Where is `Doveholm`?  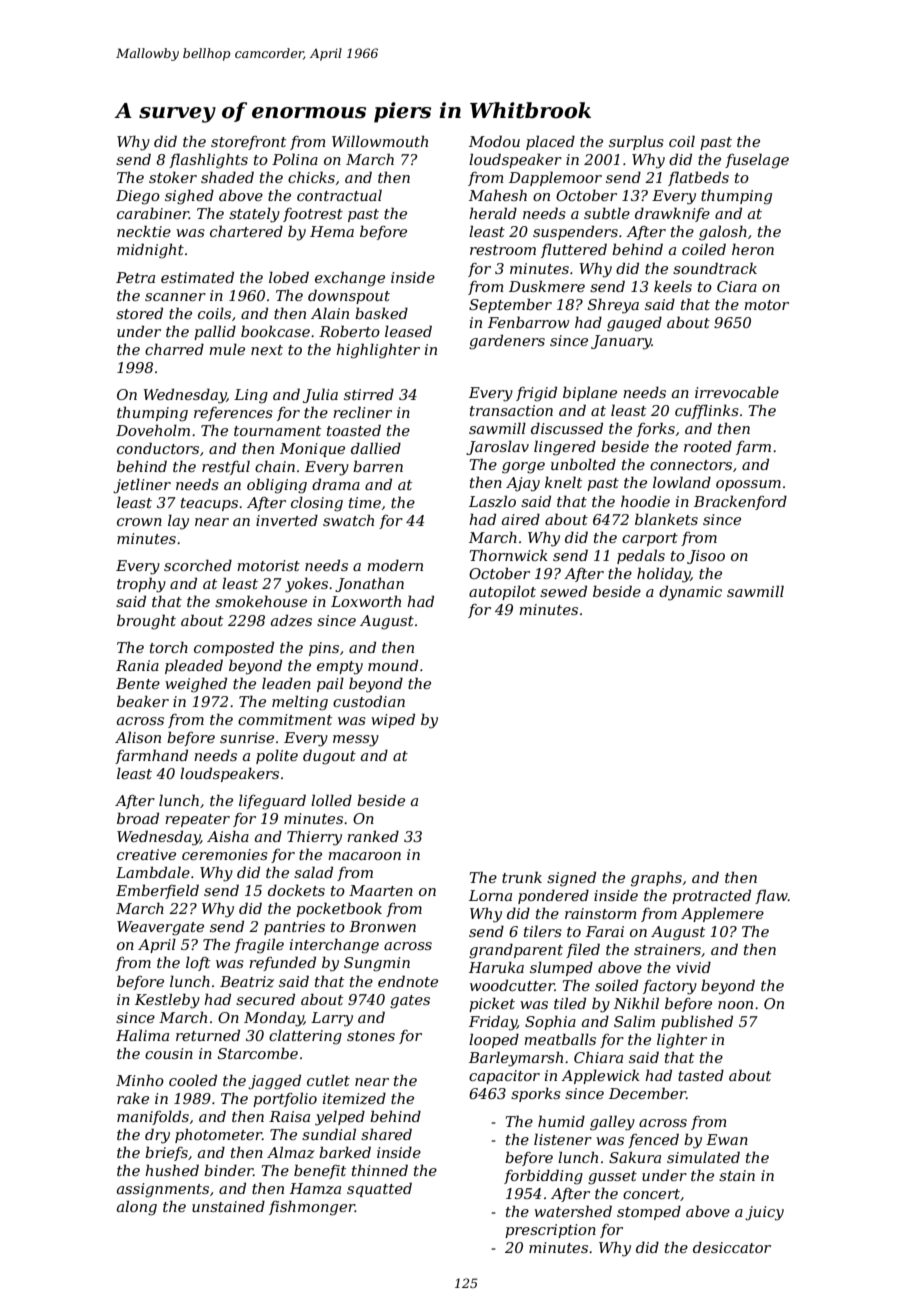
Doveholm is located at coordinates (153, 430).
